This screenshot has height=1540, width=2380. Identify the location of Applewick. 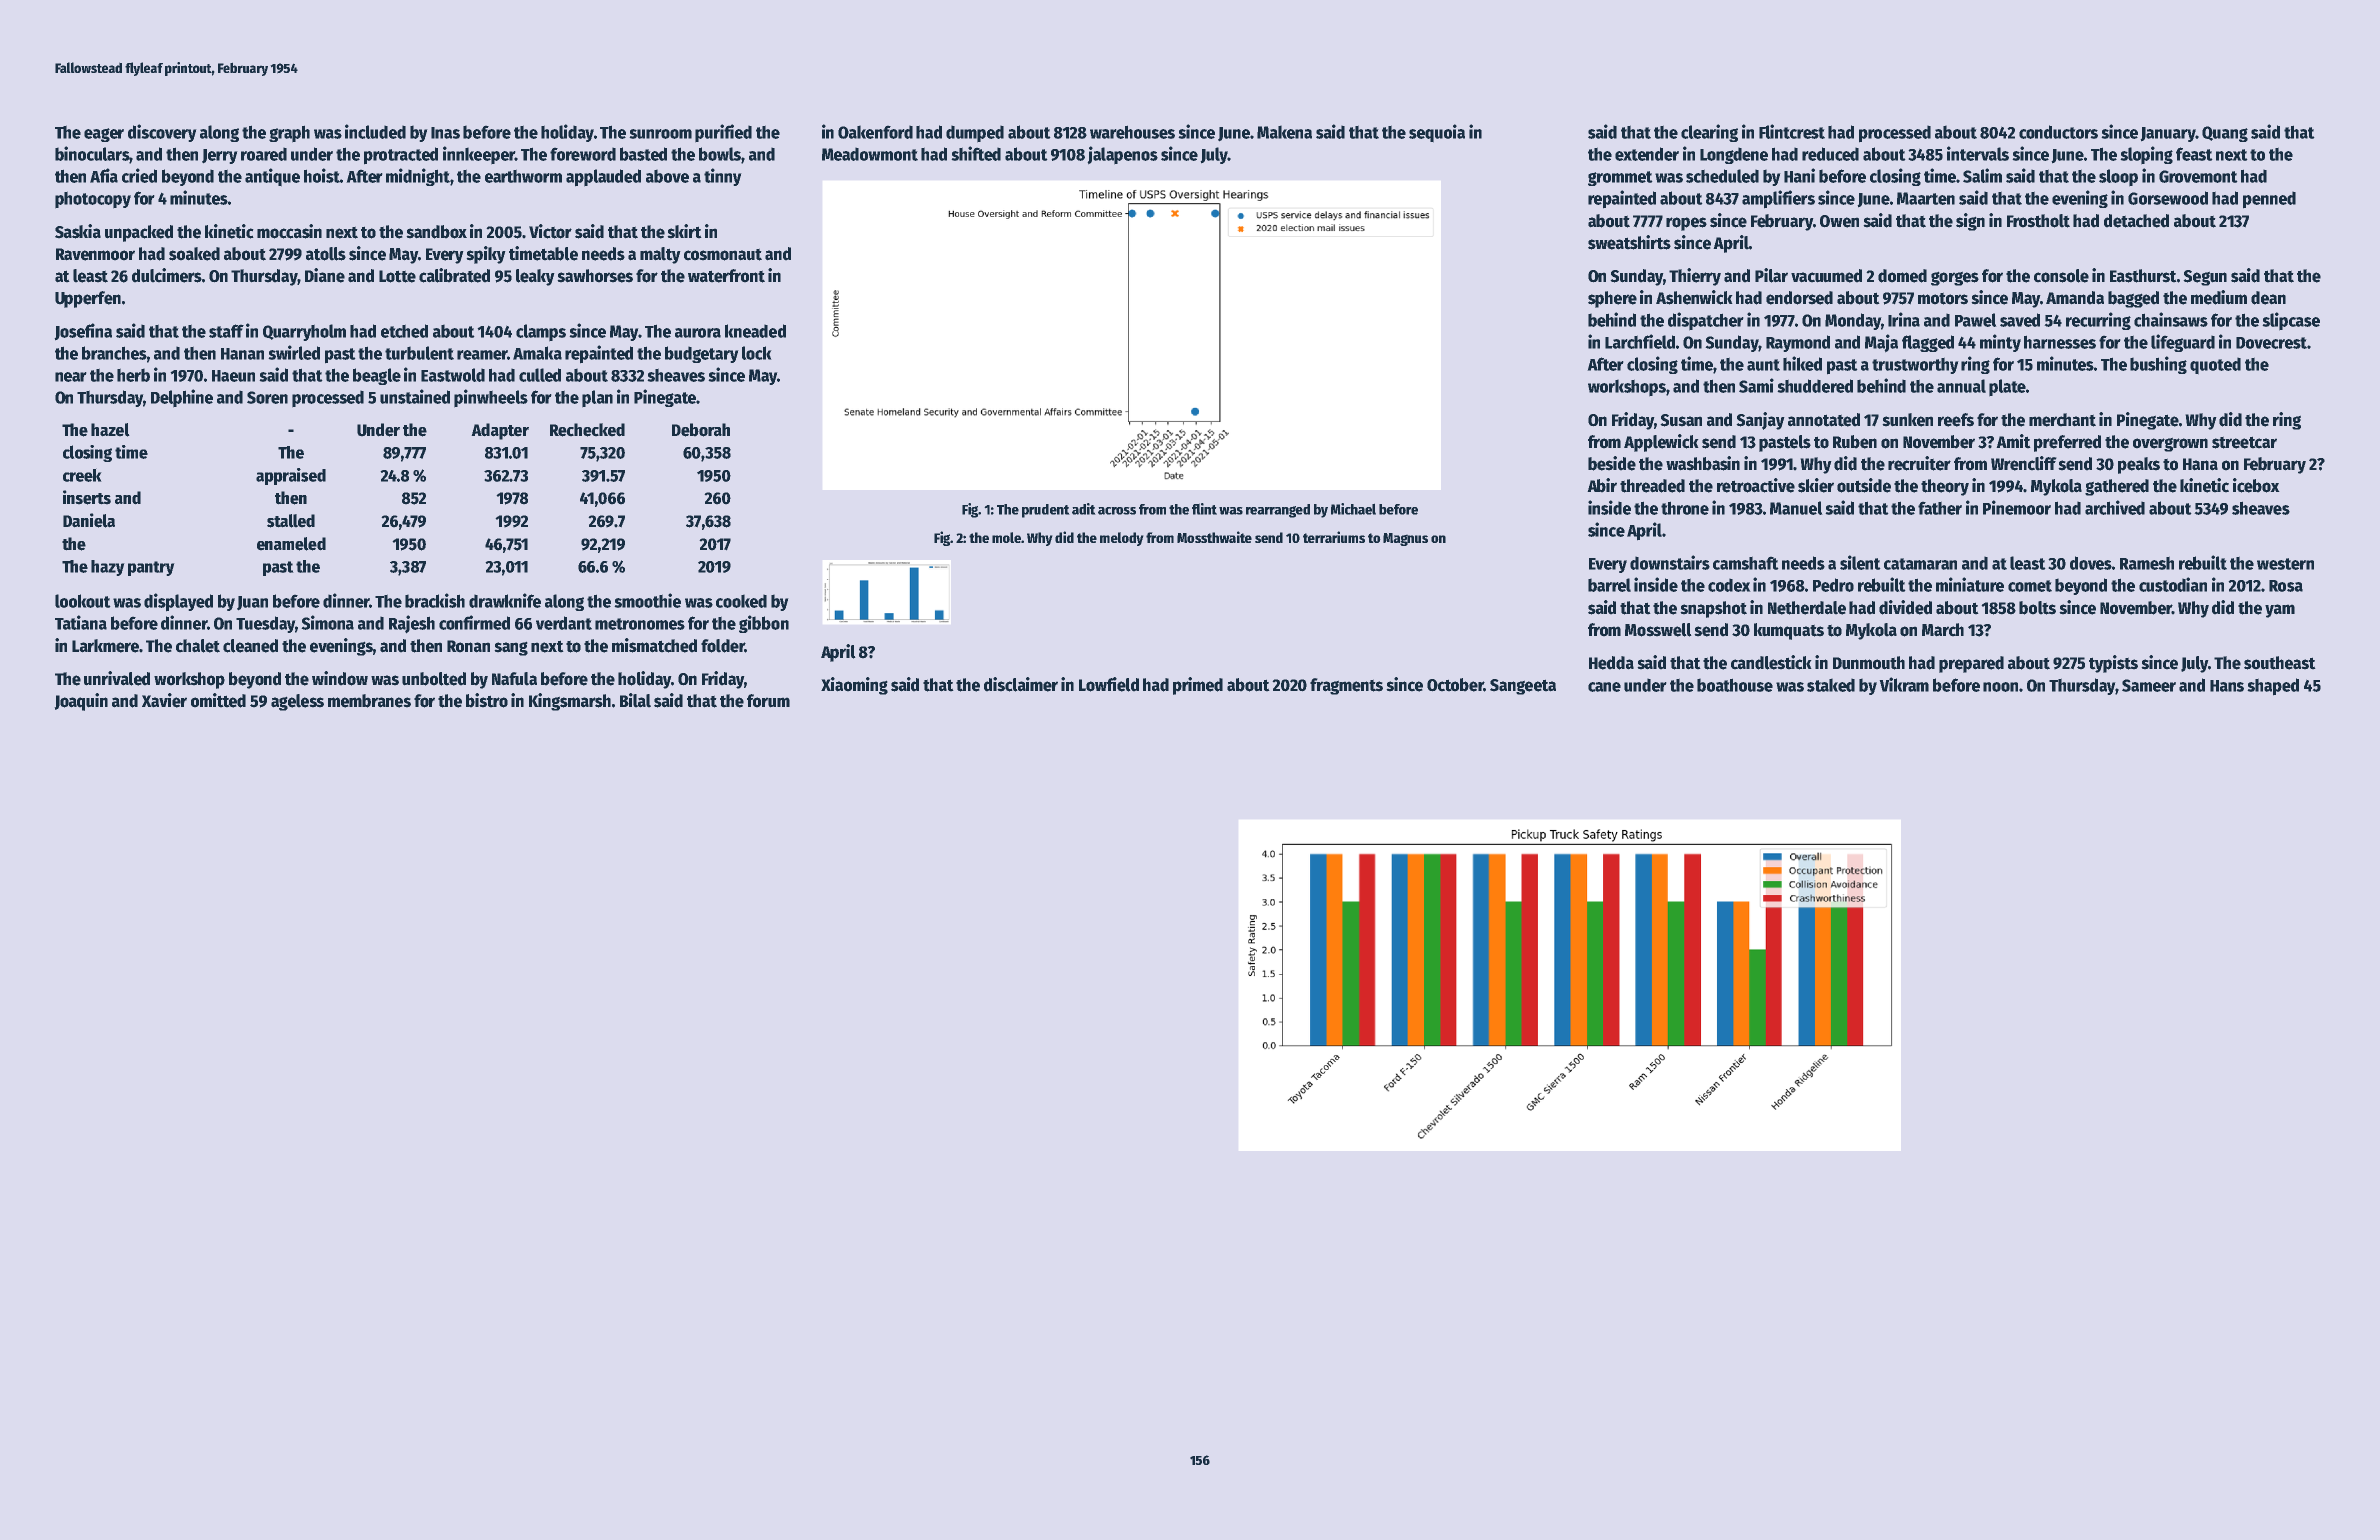
(1661, 443).
